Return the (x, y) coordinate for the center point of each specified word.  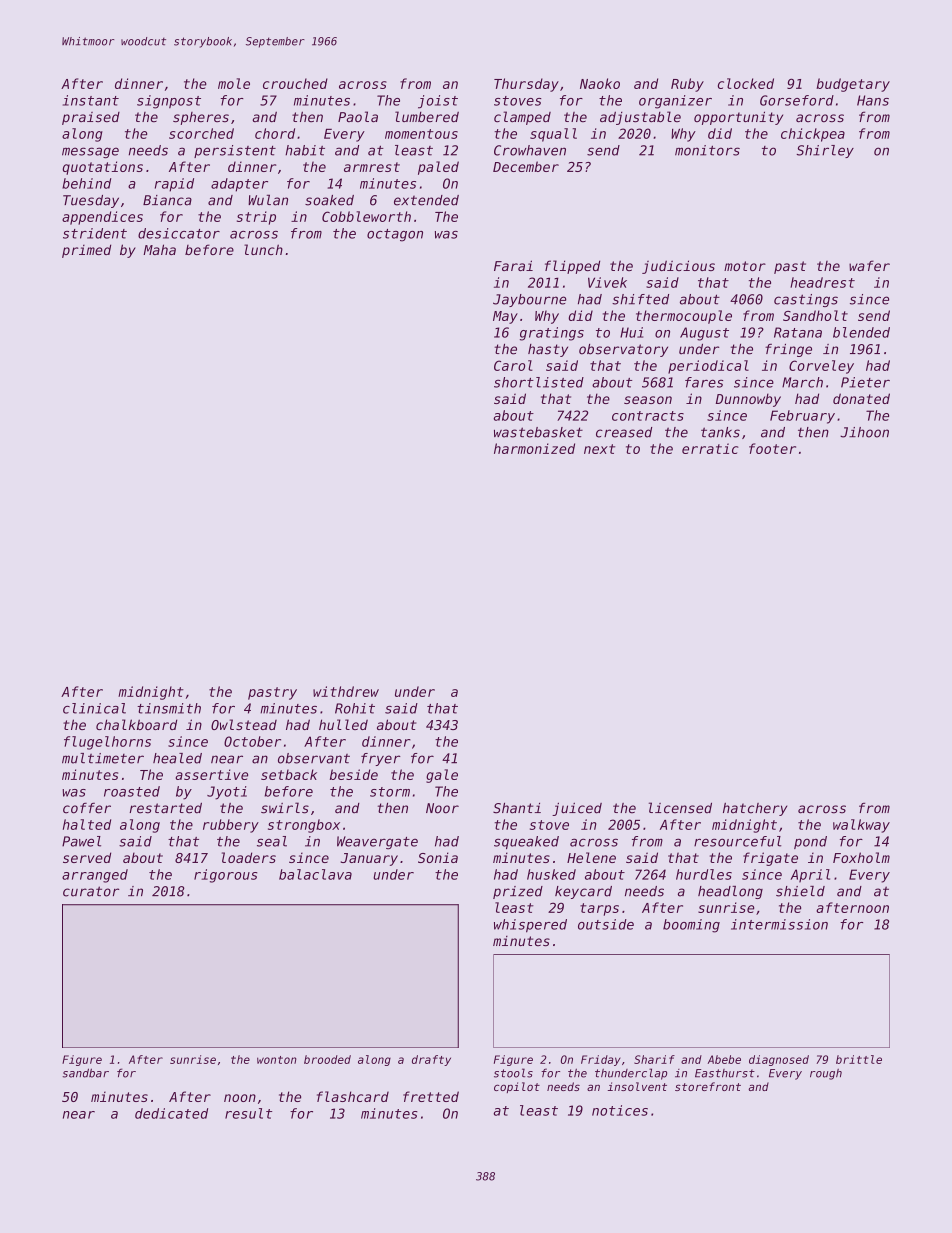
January (369, 859)
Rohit (355, 708)
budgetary (853, 85)
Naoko (600, 83)
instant (91, 100)
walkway (861, 826)
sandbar (85, 1073)
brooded (327, 1059)
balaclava (315, 874)
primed (86, 251)
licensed (680, 808)
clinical (94, 708)
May (505, 317)
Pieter (865, 382)
